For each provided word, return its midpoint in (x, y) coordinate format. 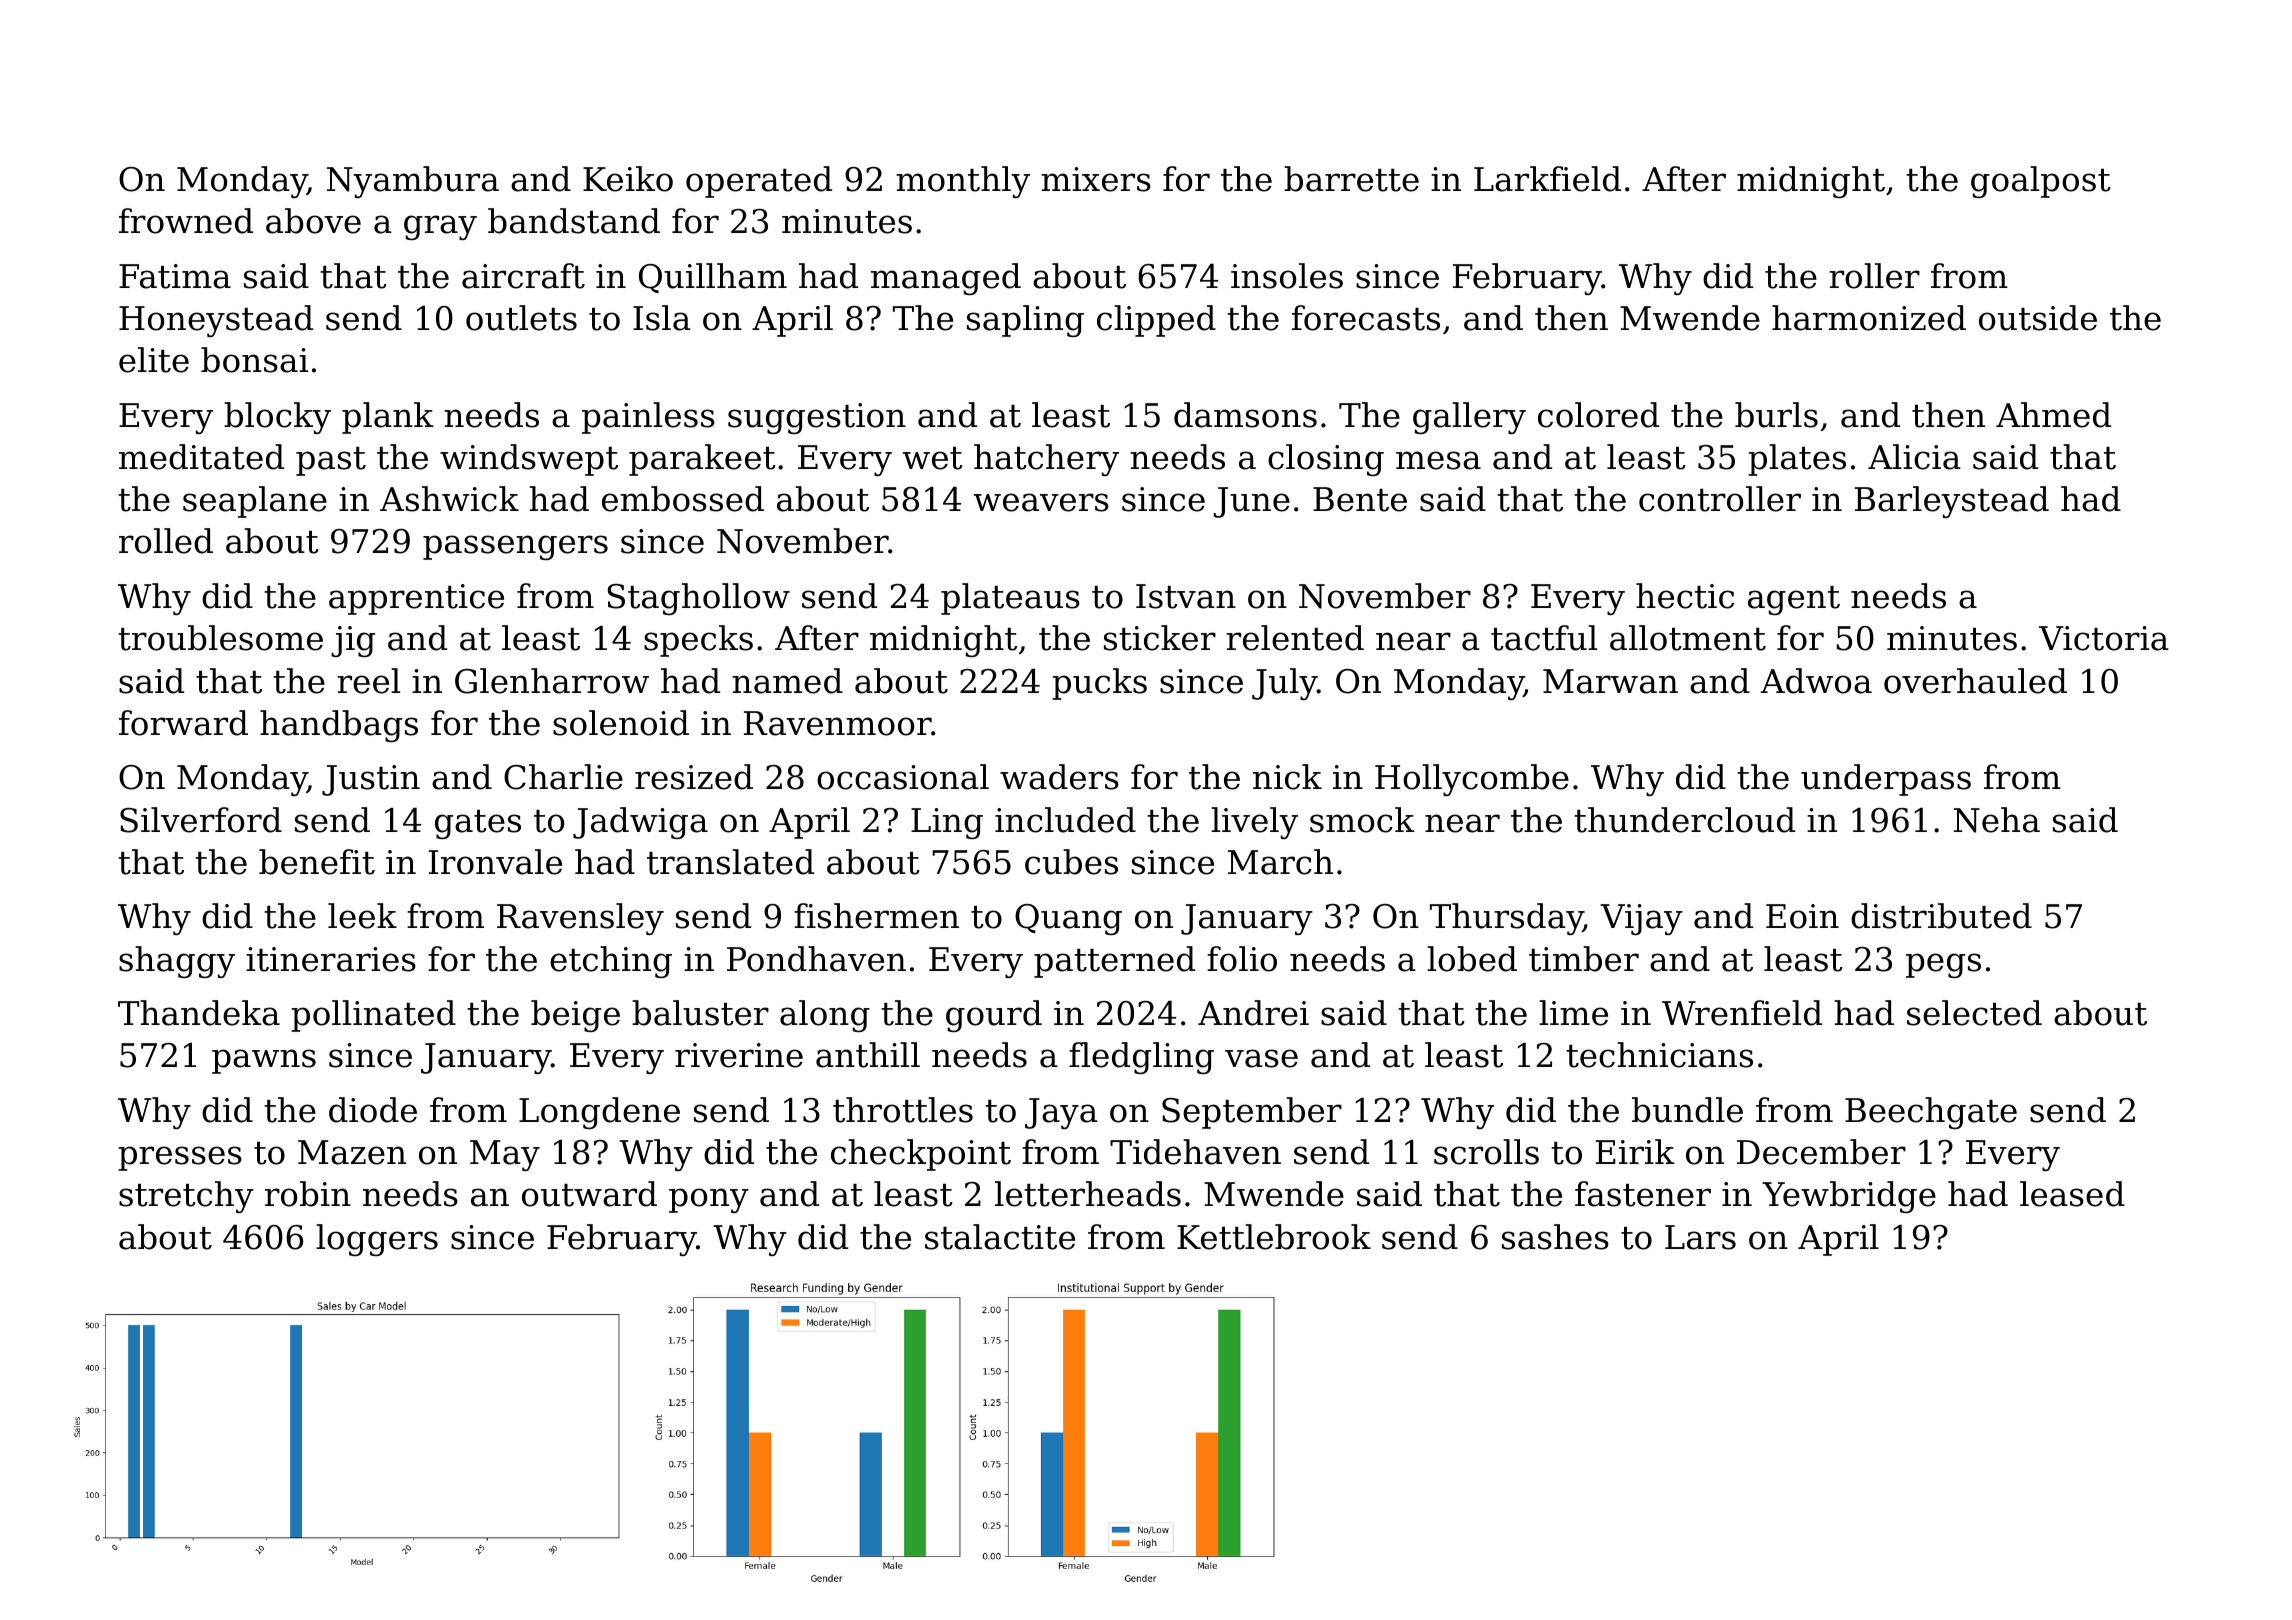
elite (154, 360)
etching (611, 962)
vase (1261, 1058)
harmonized (1869, 318)
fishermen (876, 916)
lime (1573, 1013)
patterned (1114, 962)
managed (946, 279)
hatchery (1046, 460)
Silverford (201, 820)
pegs (1943, 965)
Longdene (599, 1113)
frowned (186, 221)
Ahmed (2053, 415)
